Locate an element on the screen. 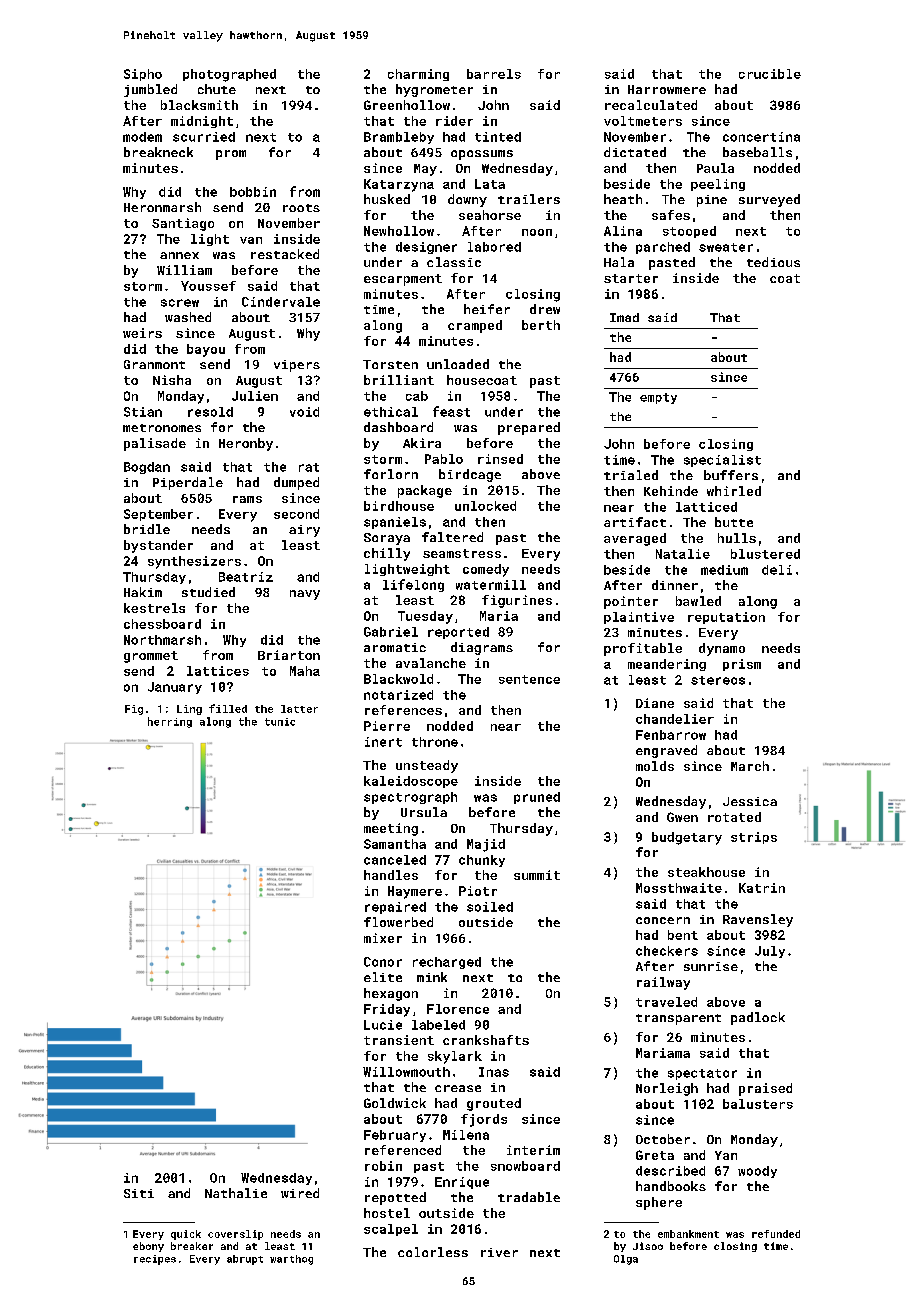  bridle is located at coordinates (147, 529).
